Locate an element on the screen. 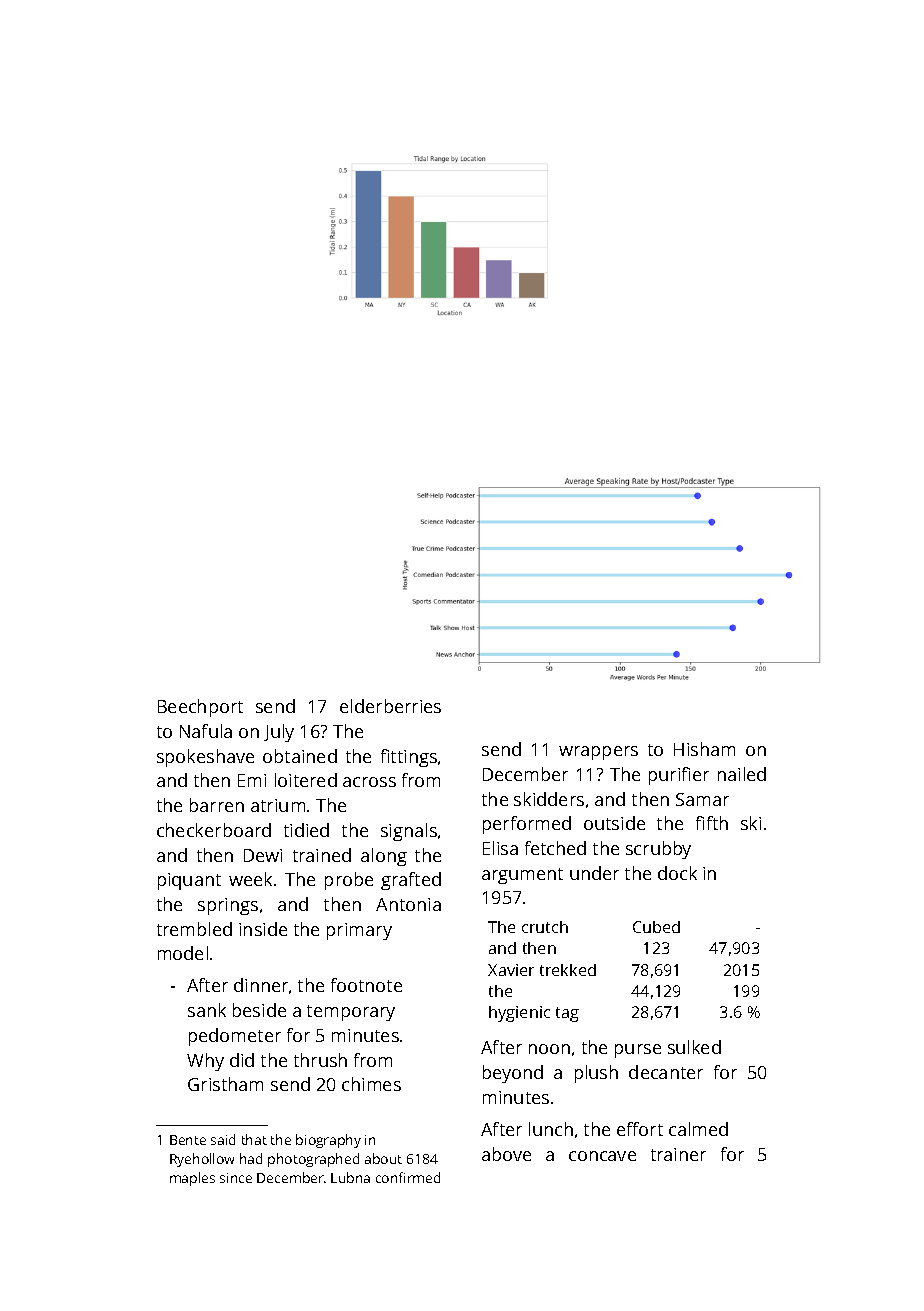 Image resolution: width=924 pixels, height=1311 pixels. scrubby is located at coordinates (658, 850).
